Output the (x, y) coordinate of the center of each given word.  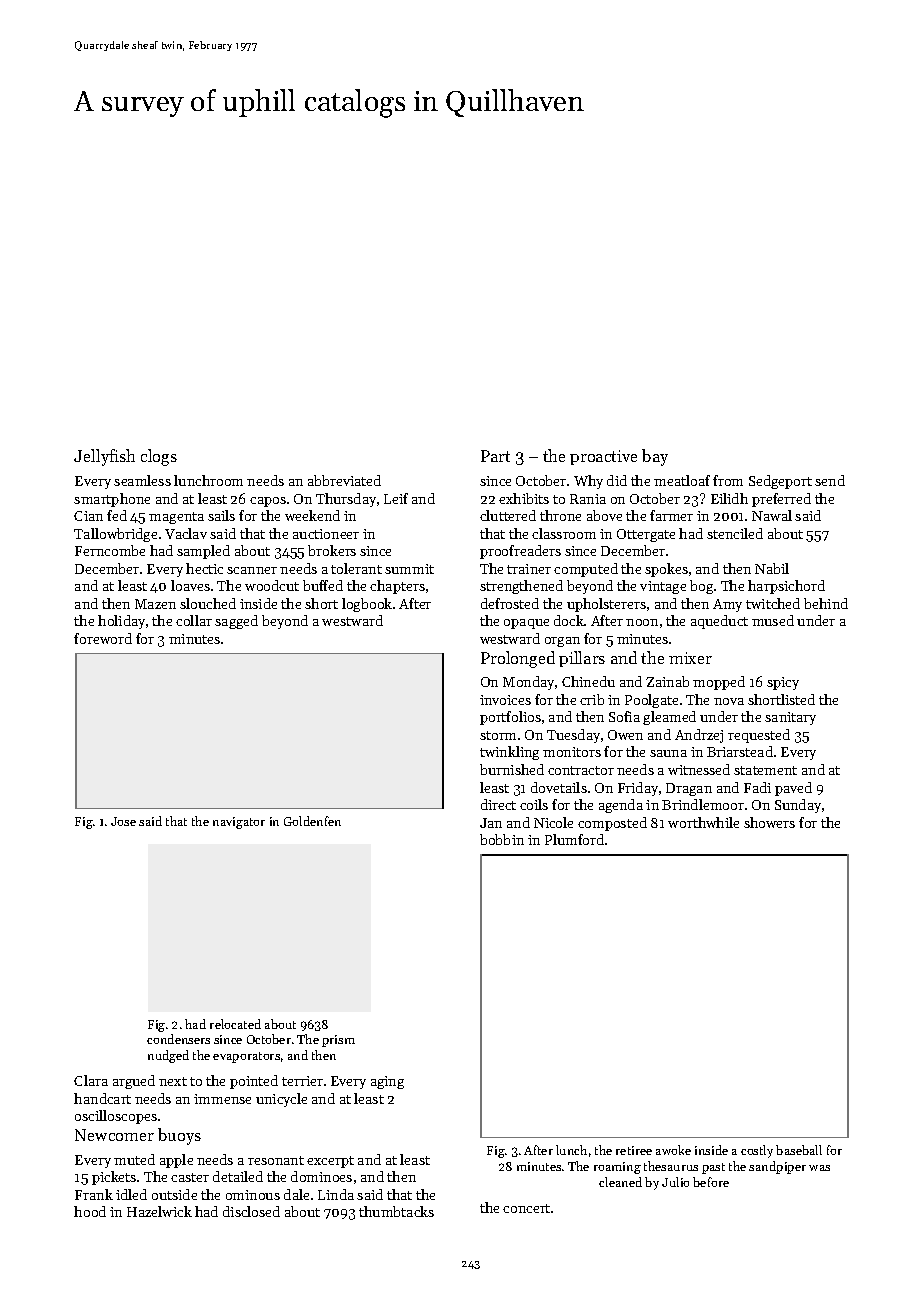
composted (612, 824)
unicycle (281, 1100)
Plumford (574, 839)
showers (769, 822)
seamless (142, 480)
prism (338, 1041)
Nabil (772, 568)
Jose (123, 821)
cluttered (508, 515)
